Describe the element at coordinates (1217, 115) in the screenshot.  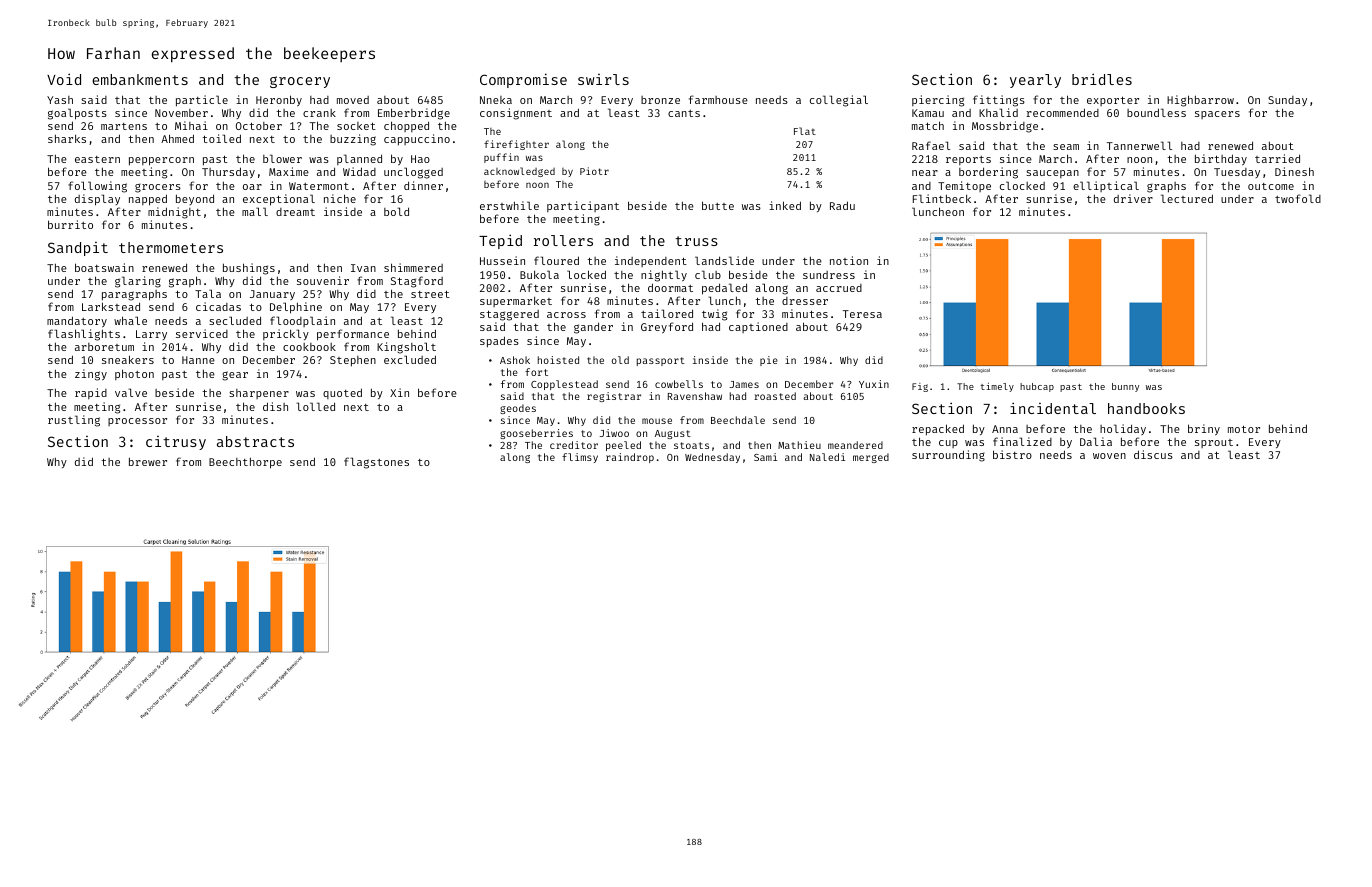
I see `spacers` at that location.
